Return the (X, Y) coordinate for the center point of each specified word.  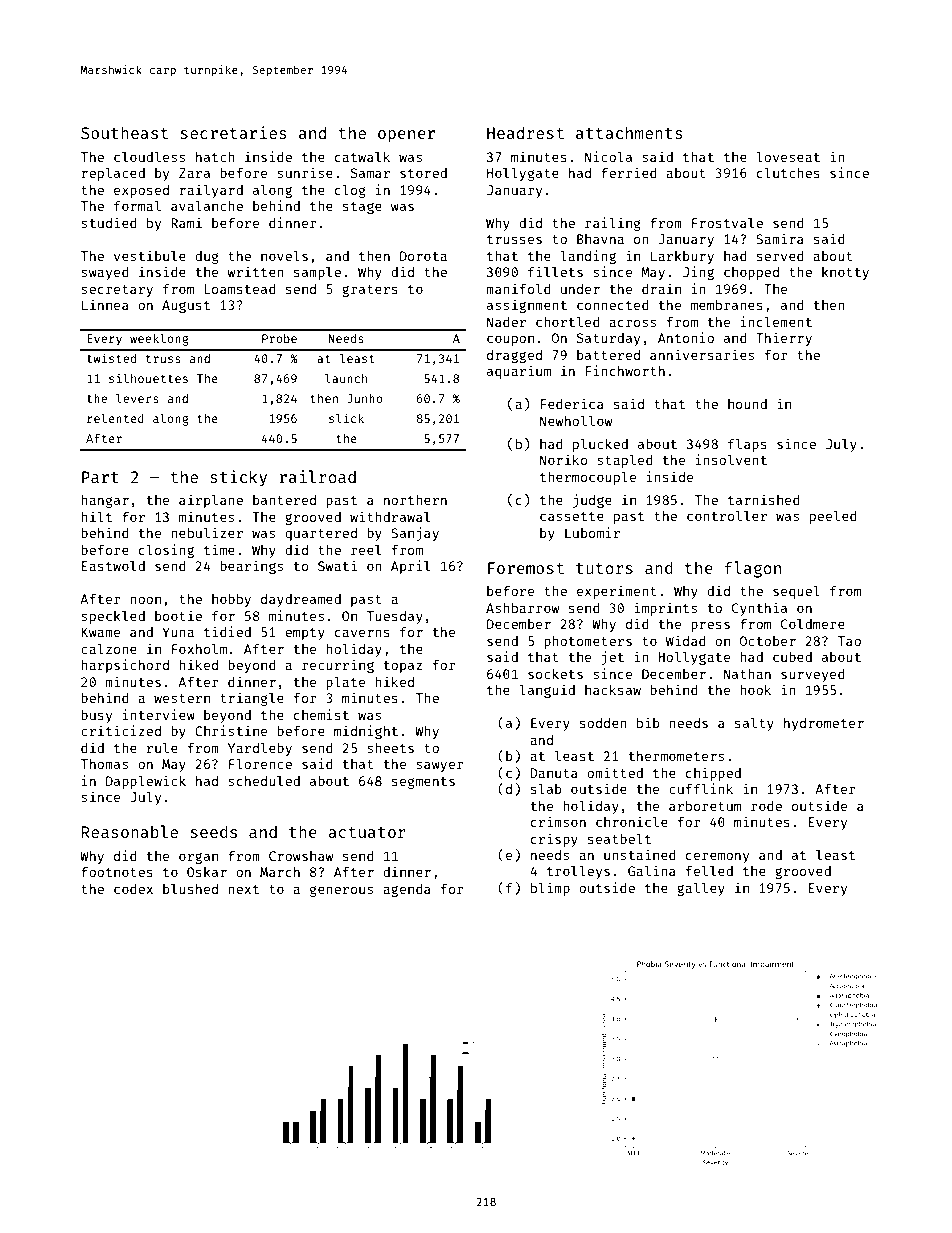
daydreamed (301, 600)
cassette (572, 516)
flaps (747, 445)
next (243, 889)
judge (592, 501)
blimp (550, 889)
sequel (796, 592)
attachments (629, 132)
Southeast (124, 132)
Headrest (525, 132)
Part (100, 477)
